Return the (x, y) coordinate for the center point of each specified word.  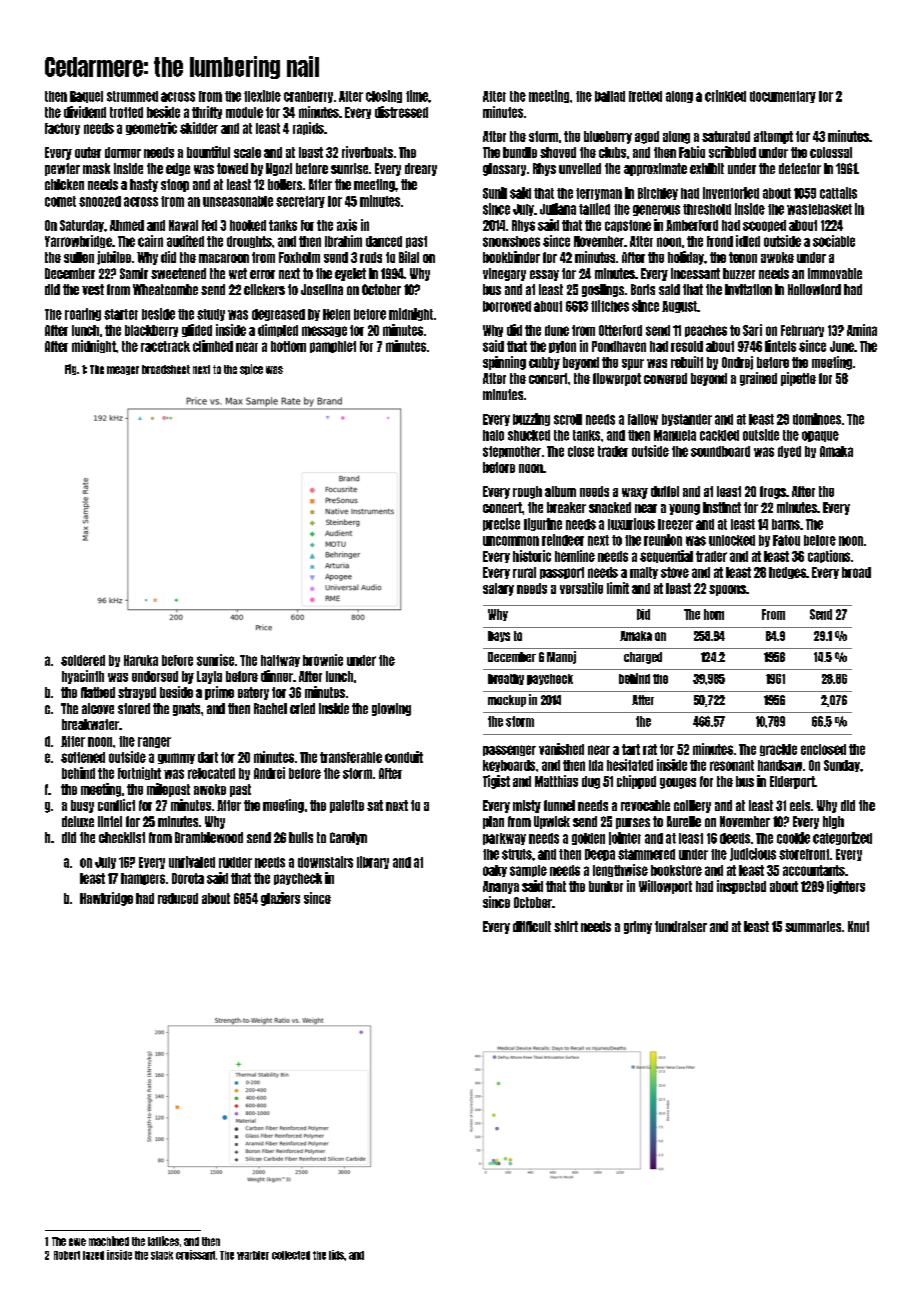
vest (93, 289)
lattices (163, 1241)
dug (591, 782)
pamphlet (333, 347)
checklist (122, 837)
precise (501, 524)
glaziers (280, 899)
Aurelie (684, 821)
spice (251, 369)
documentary (783, 97)
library (373, 862)
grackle (778, 750)
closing (384, 96)
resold (687, 346)
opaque (820, 436)
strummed (132, 96)
